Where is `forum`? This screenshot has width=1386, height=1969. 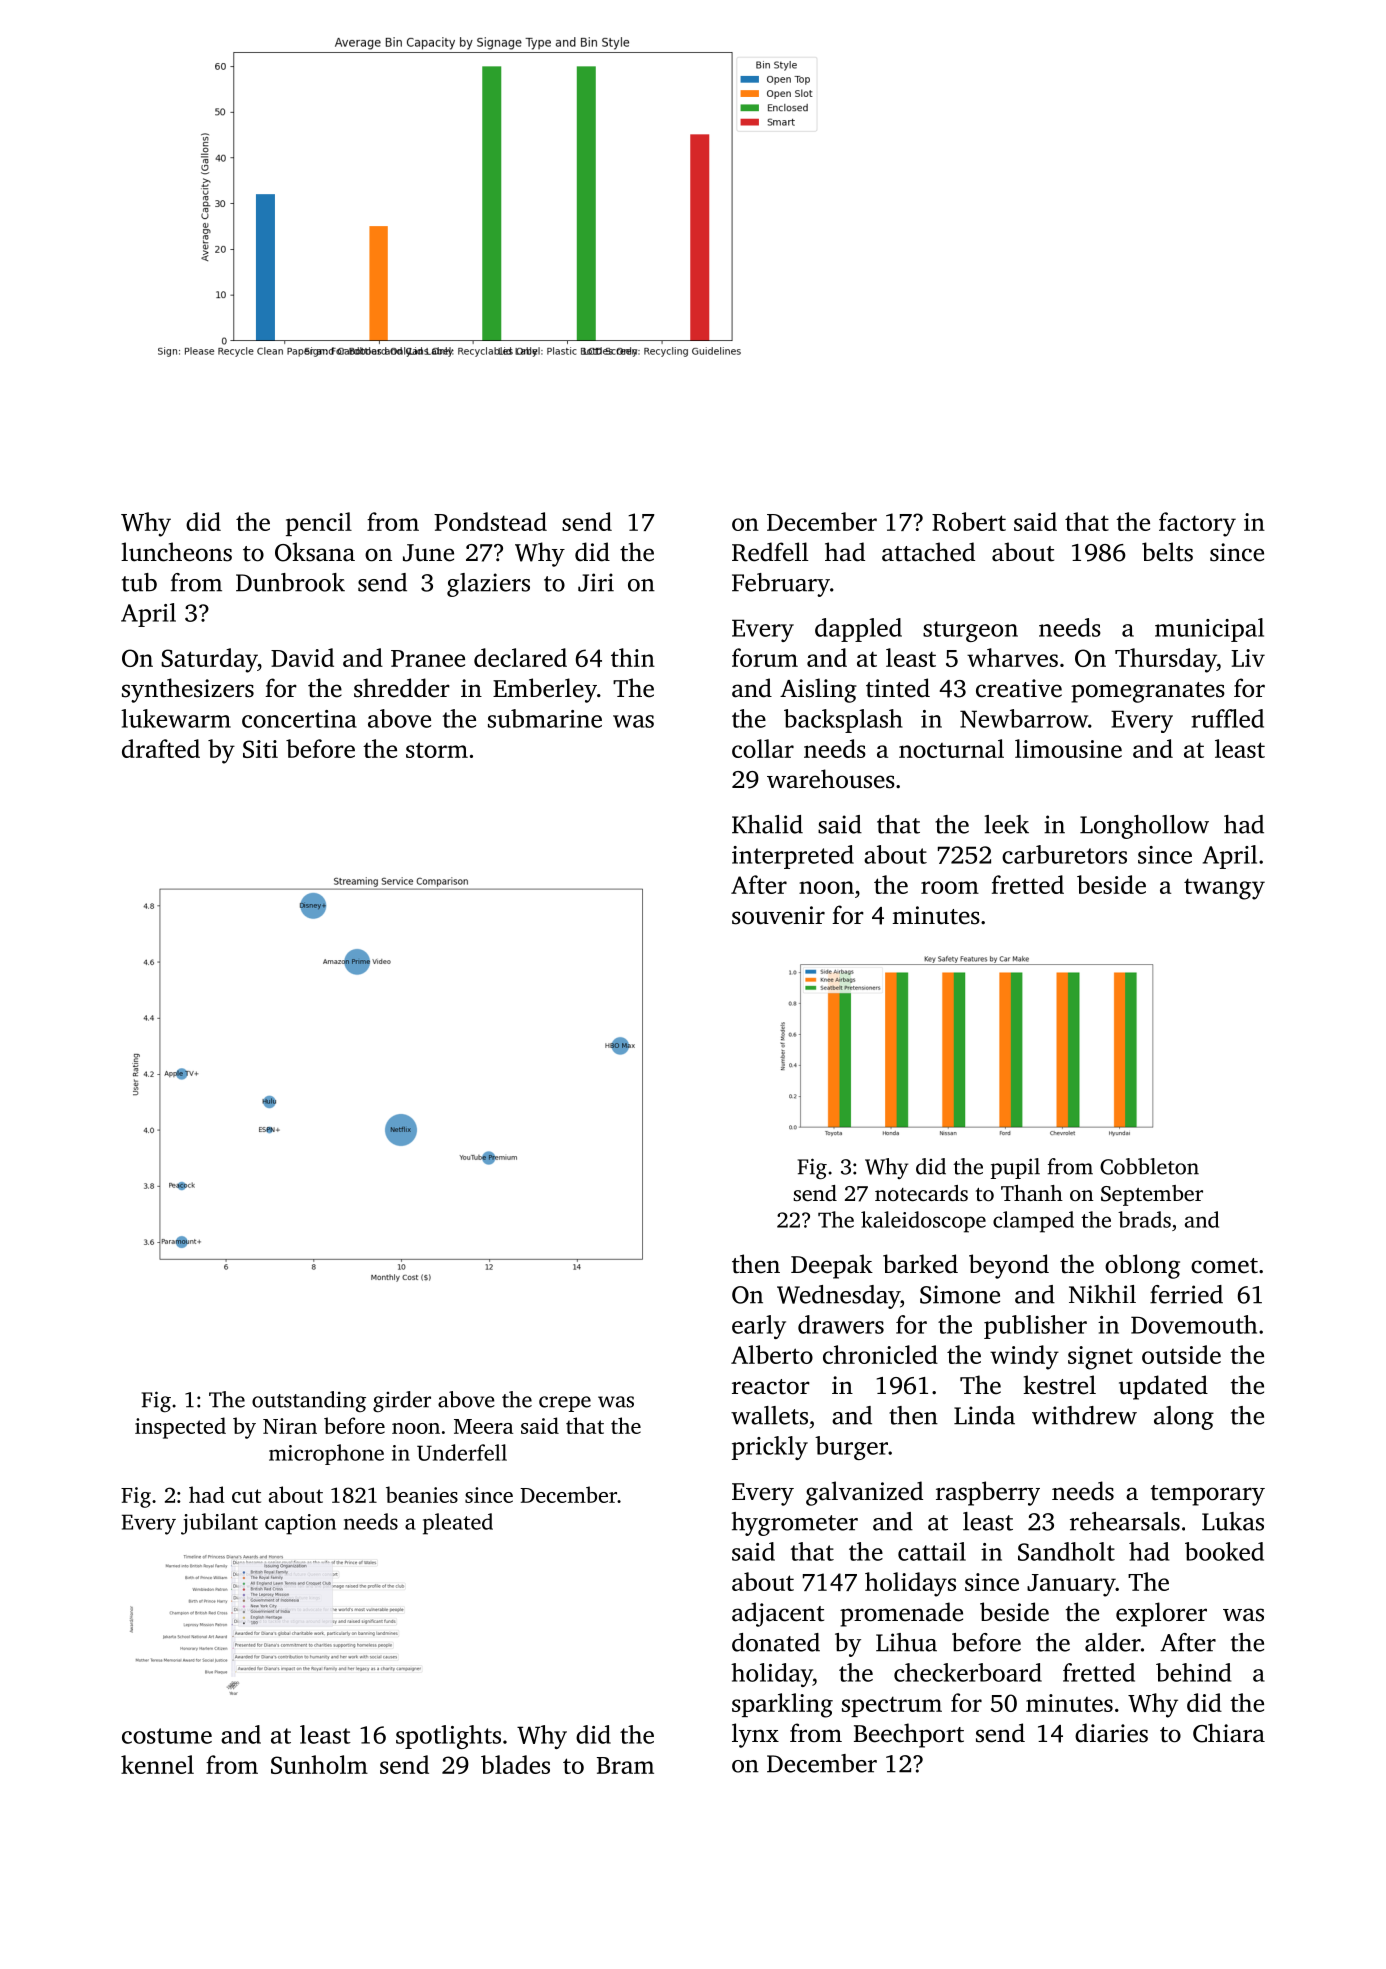 forum is located at coordinates (765, 657).
